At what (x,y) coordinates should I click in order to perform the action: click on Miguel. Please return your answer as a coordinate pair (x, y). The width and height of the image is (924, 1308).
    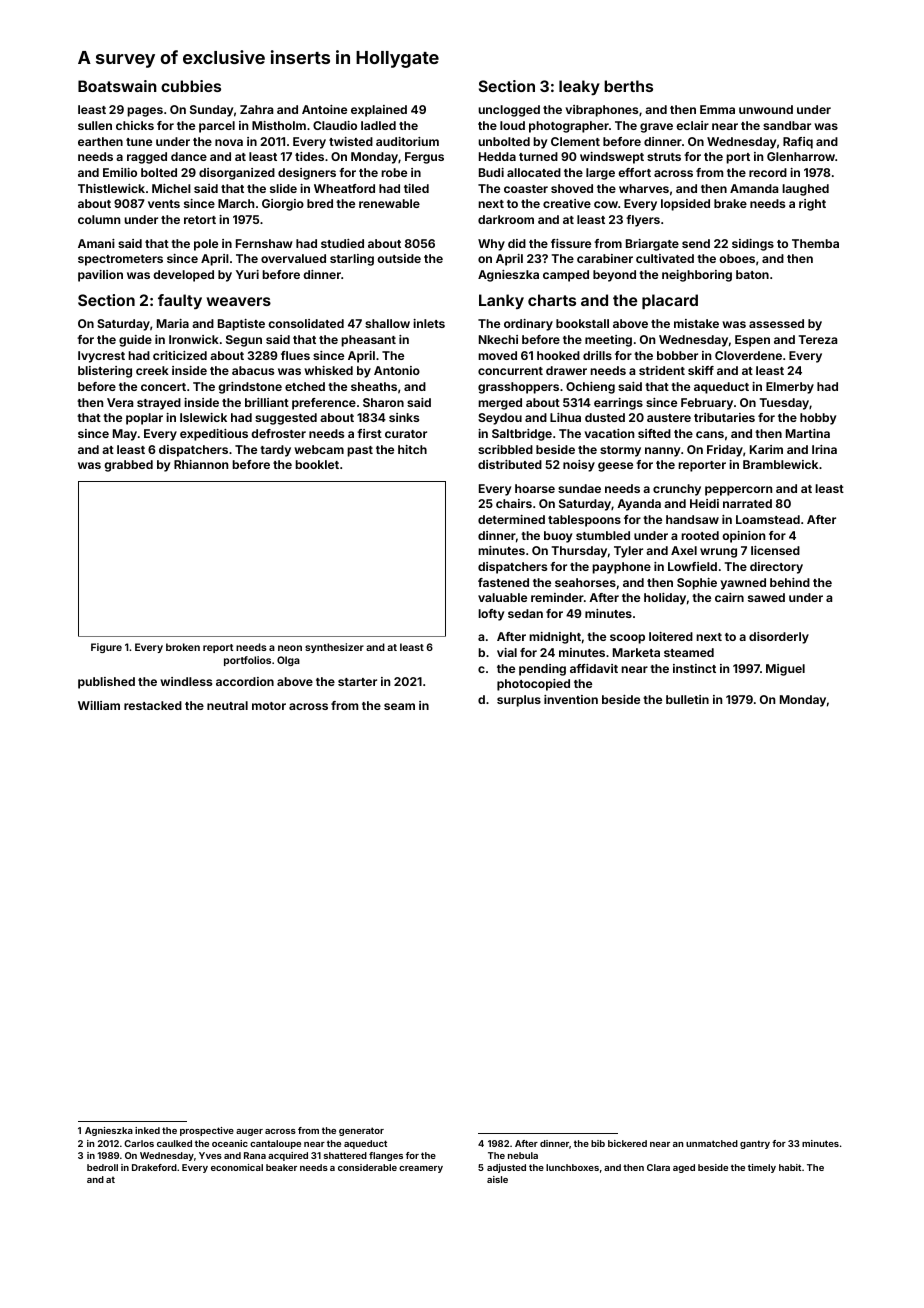
    Looking at the image, I should click on (785, 670).
